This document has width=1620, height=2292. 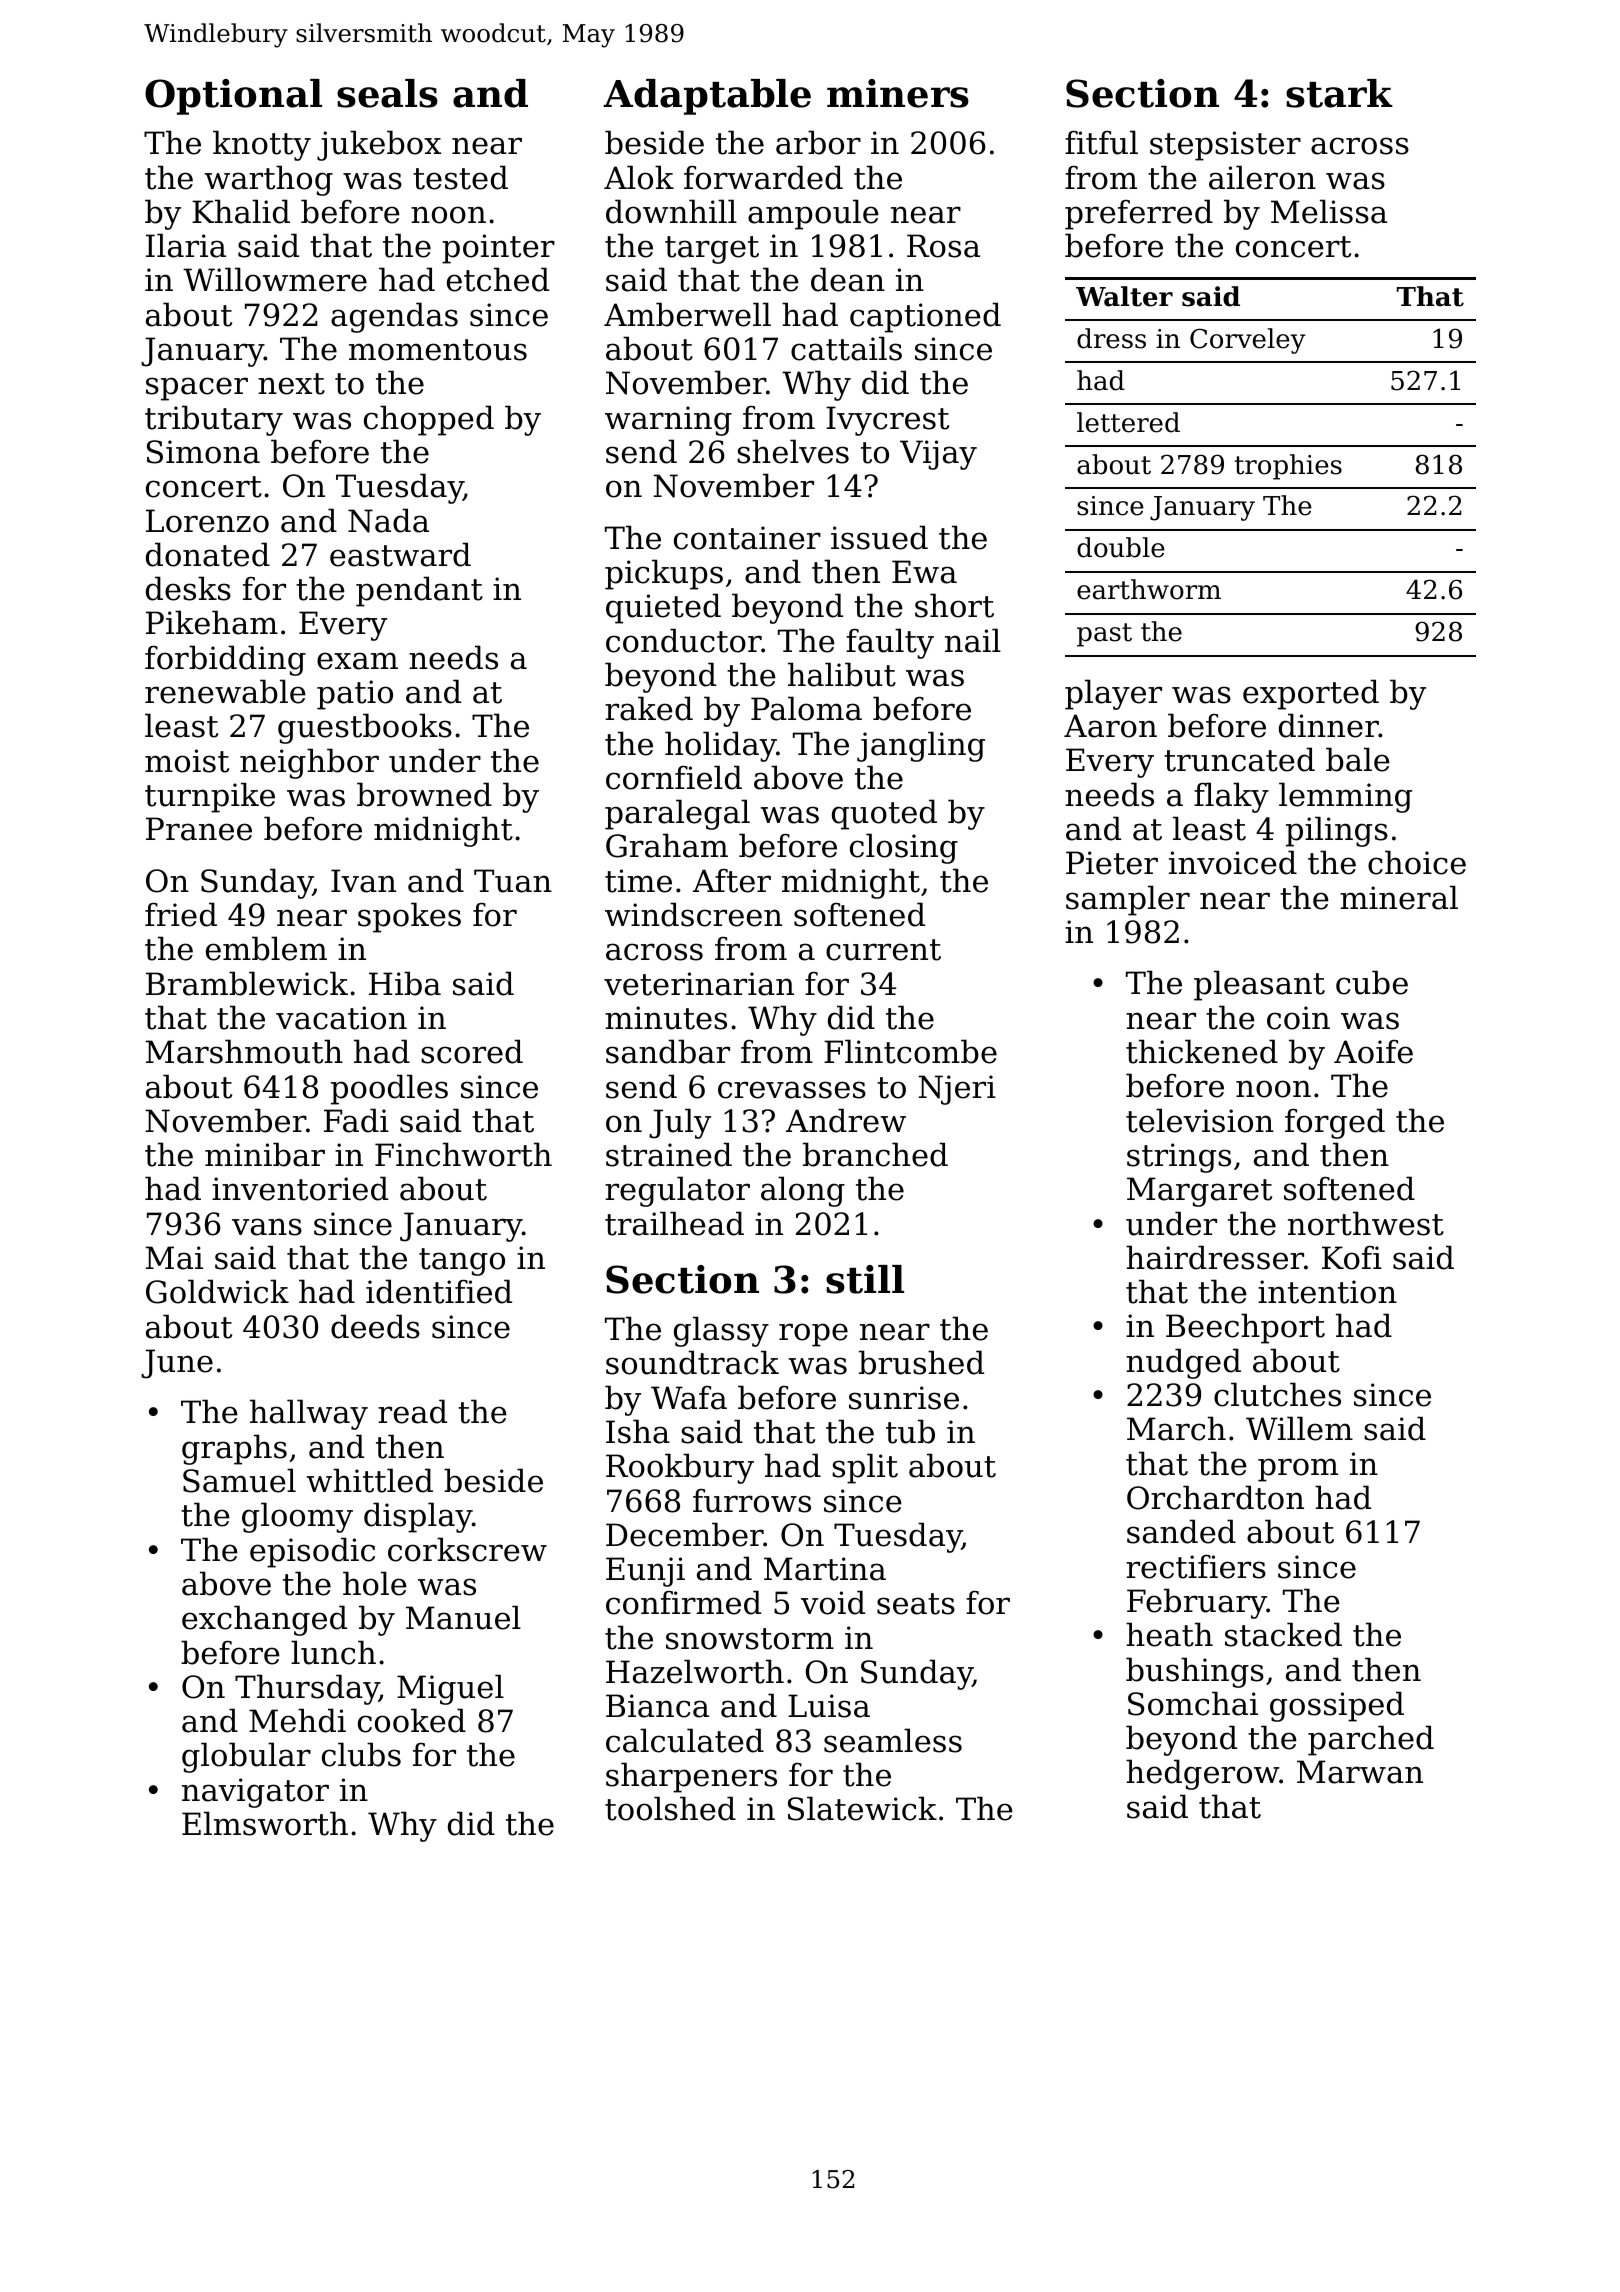 What do you see at coordinates (1169, 1634) in the document?
I see `heath` at bounding box center [1169, 1634].
